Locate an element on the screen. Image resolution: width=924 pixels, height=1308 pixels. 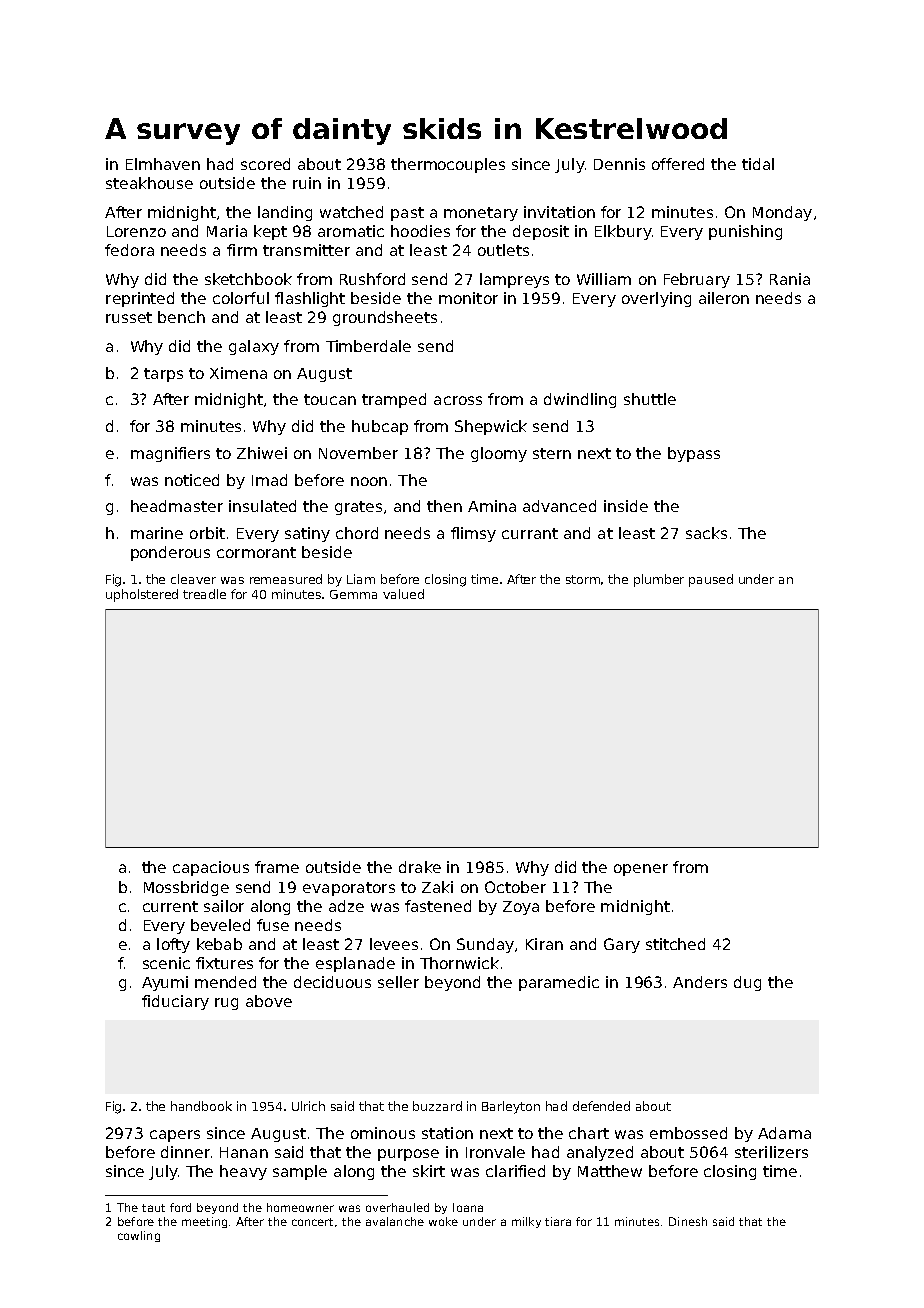
cowling is located at coordinates (139, 1236).
